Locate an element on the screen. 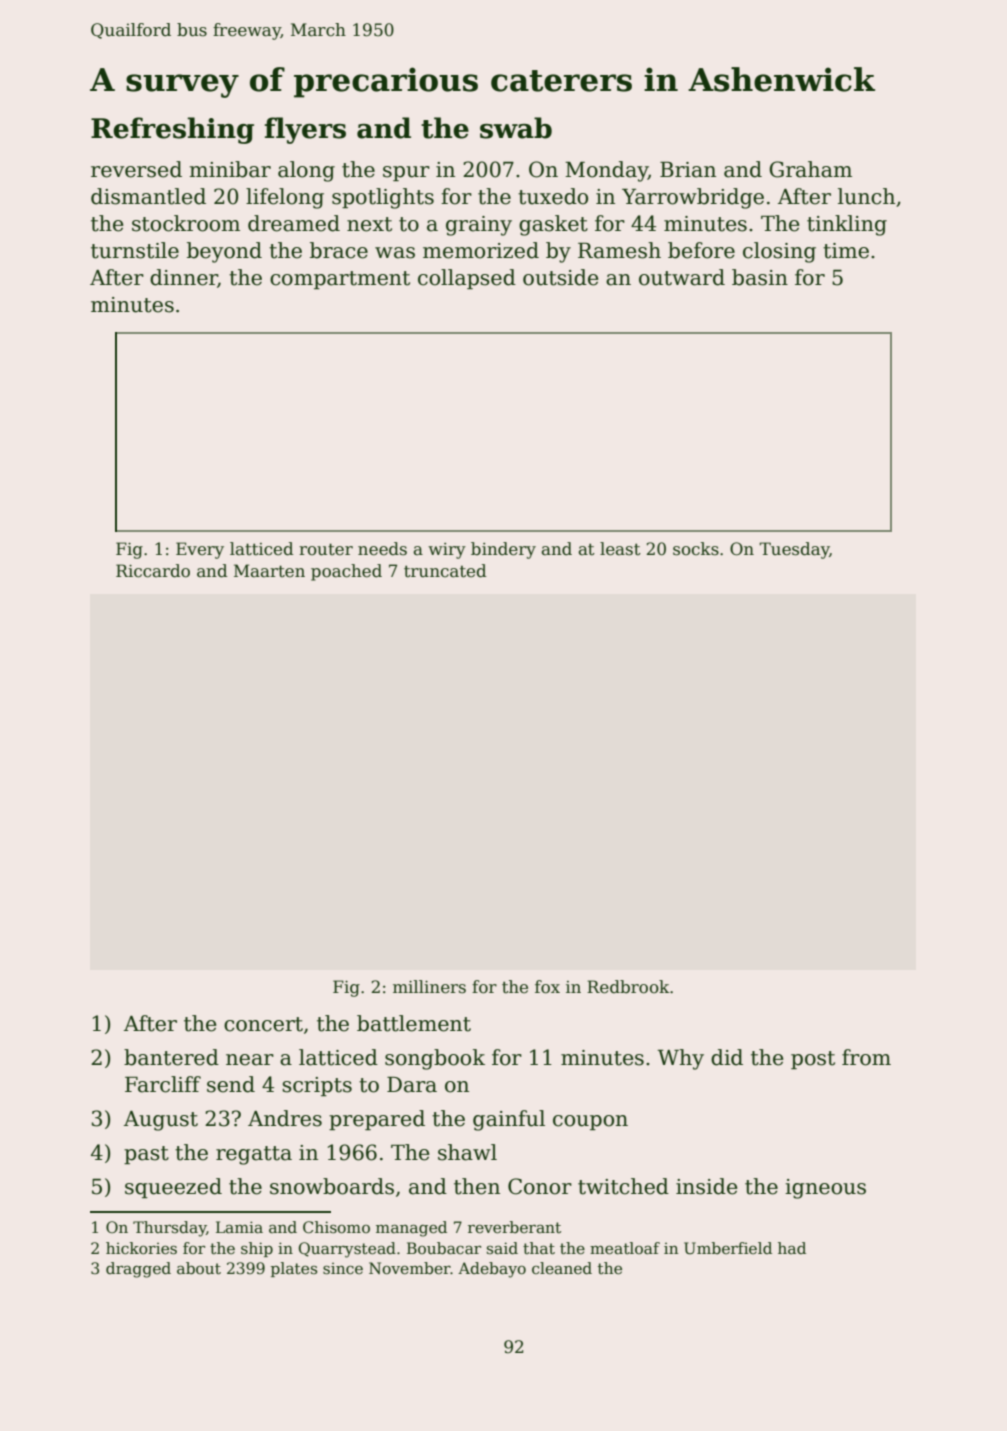 The image size is (1007, 1431). collapsed is located at coordinates (467, 279).
